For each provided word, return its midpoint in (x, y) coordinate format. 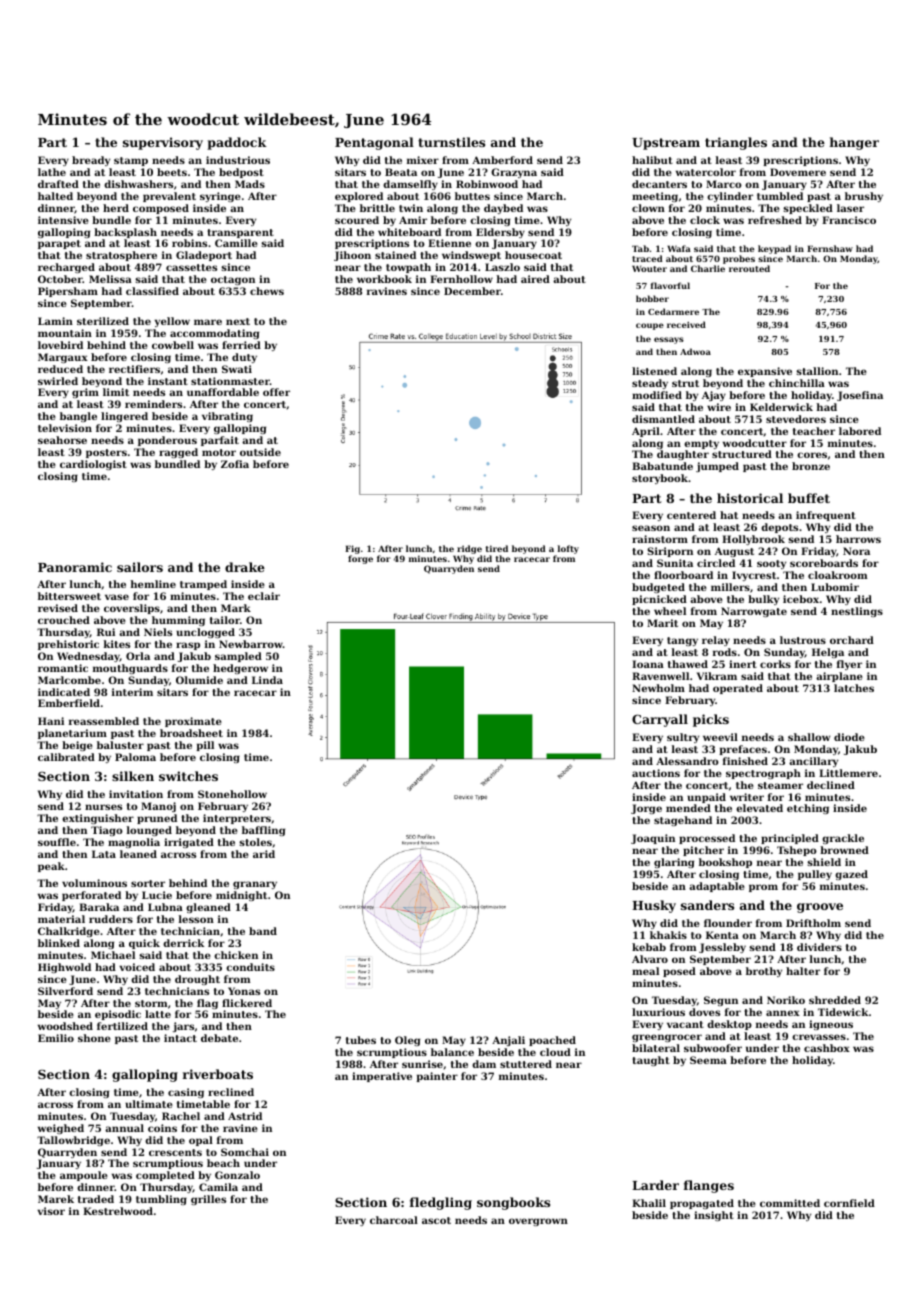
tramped (203, 585)
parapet (59, 244)
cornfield (849, 1203)
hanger (854, 143)
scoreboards (824, 563)
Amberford (502, 160)
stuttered (526, 1064)
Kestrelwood (118, 1211)
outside (260, 452)
